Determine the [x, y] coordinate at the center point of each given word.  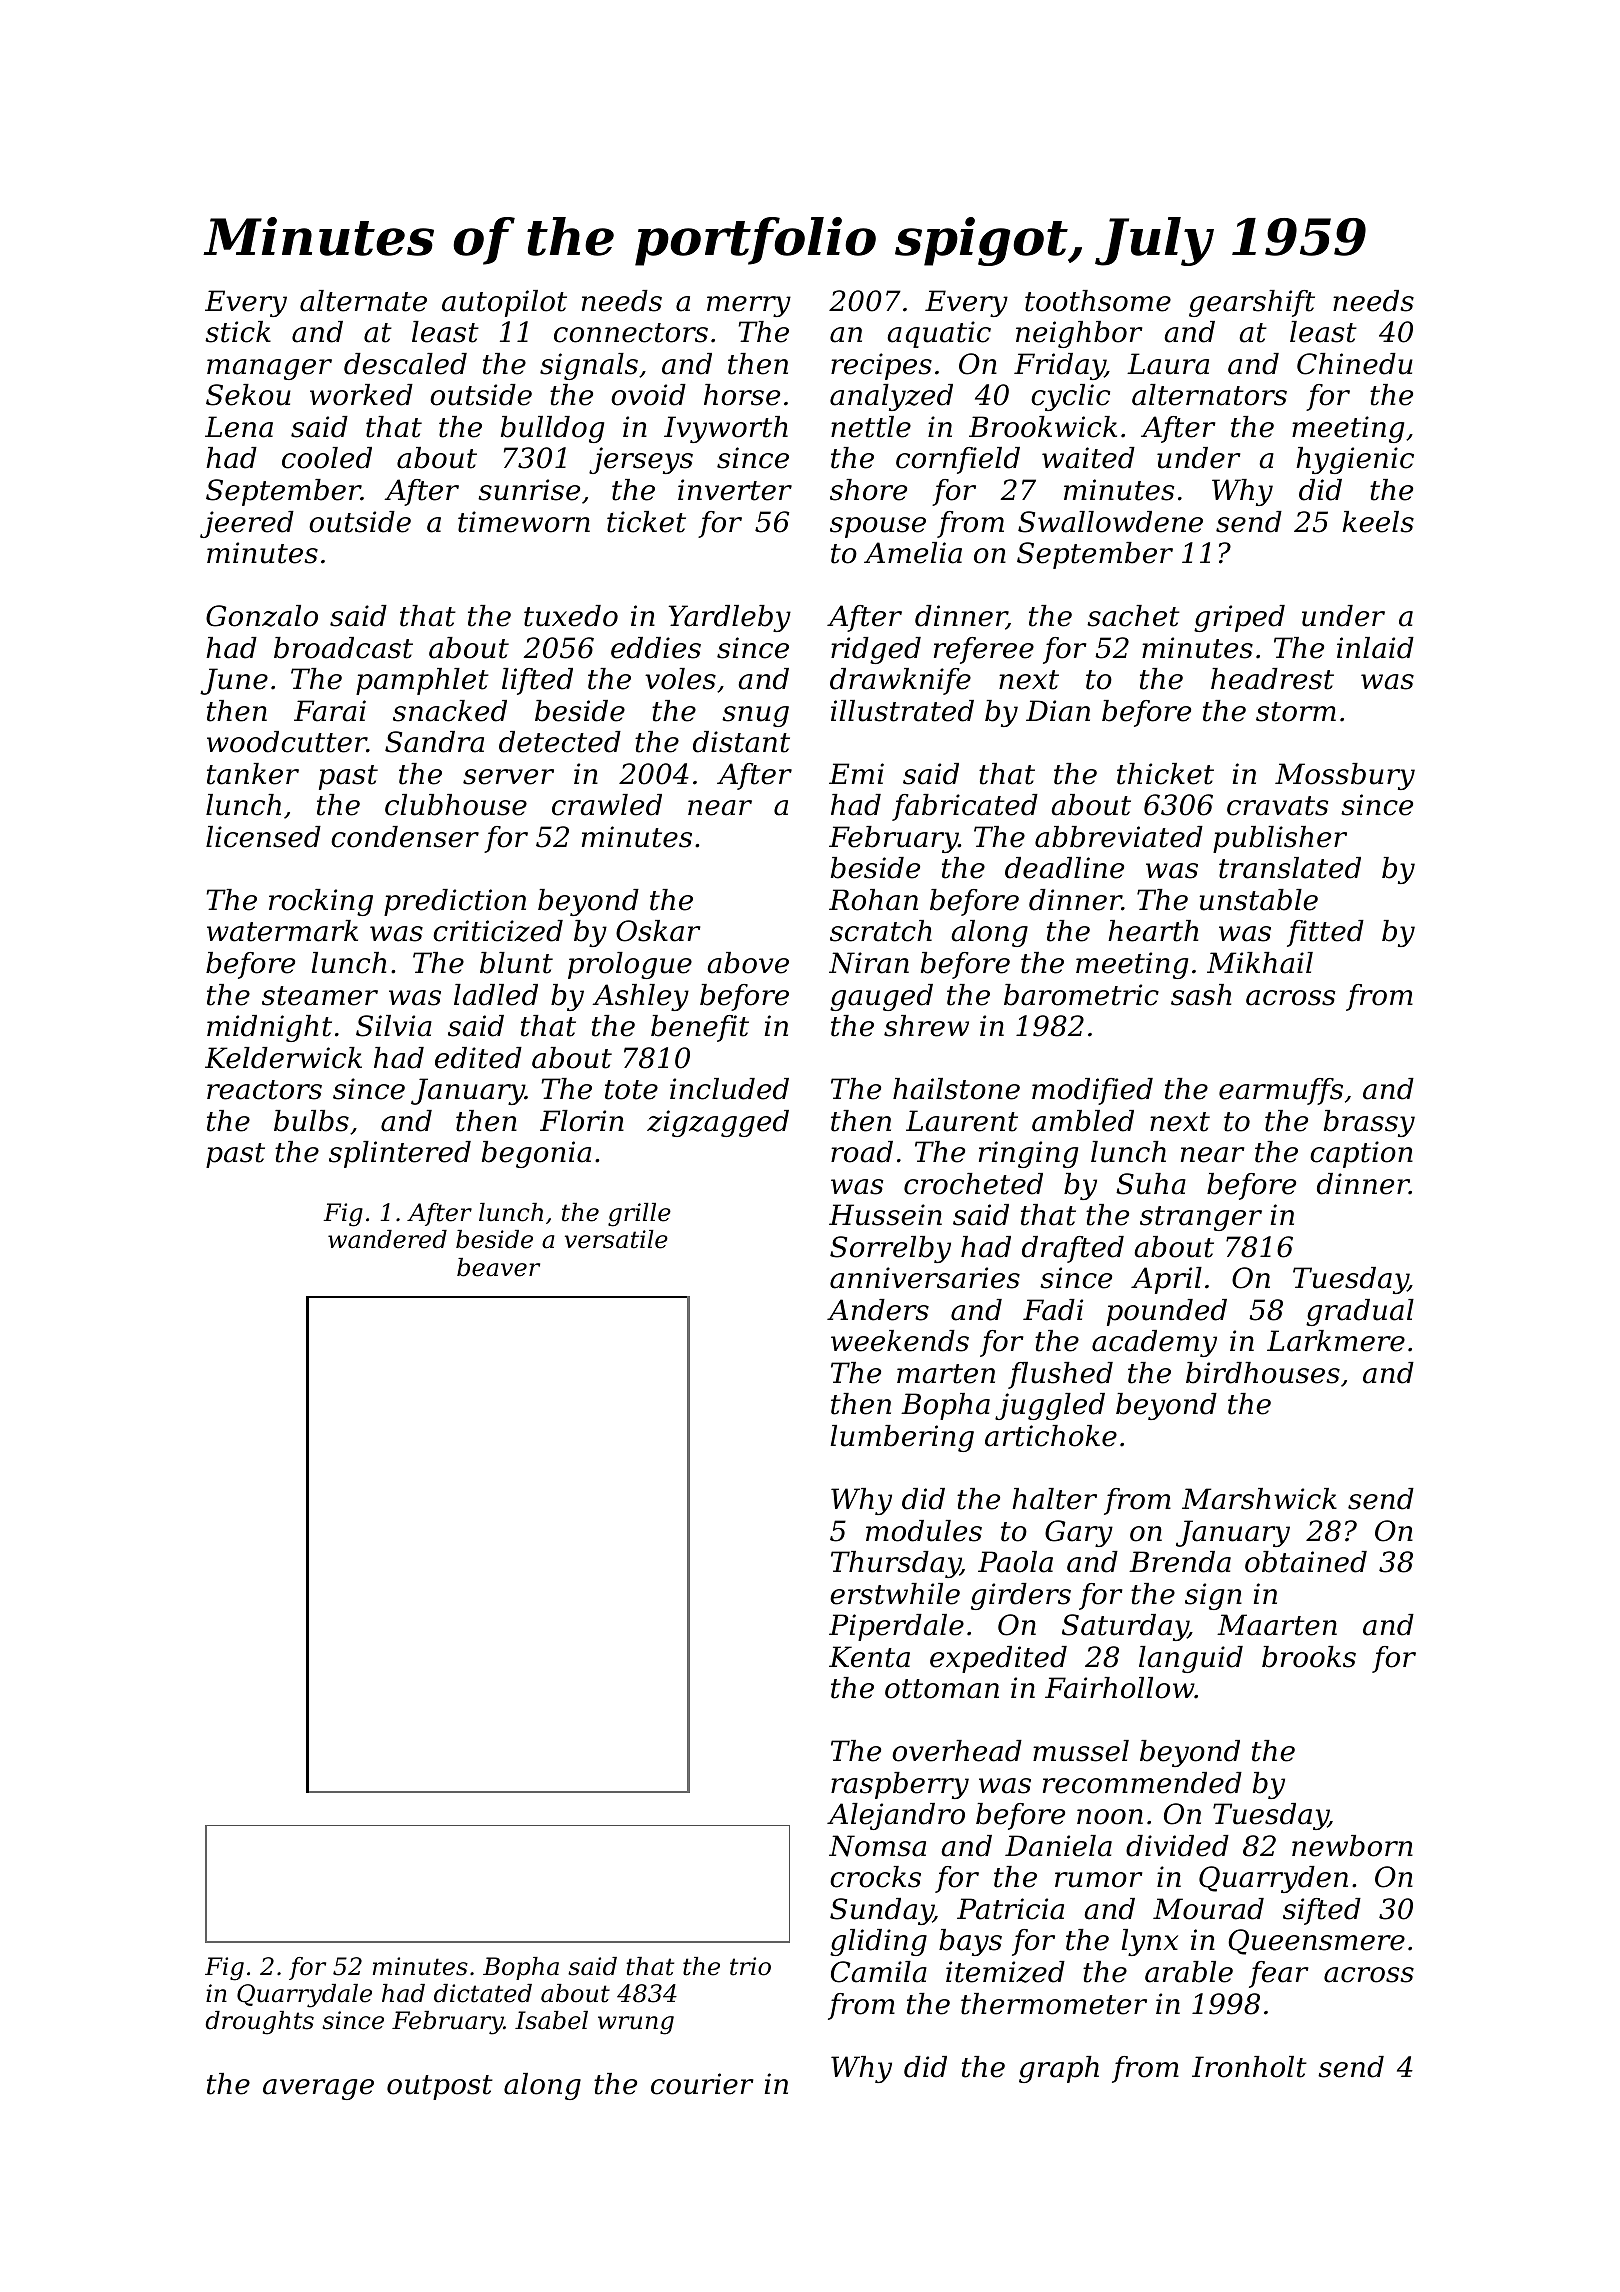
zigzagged [718, 1123]
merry [749, 306]
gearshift [1252, 303]
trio [750, 1966]
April [1166, 1280]
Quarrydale [304, 1996]
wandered [387, 1239]
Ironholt [1249, 2067]
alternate [363, 301]
